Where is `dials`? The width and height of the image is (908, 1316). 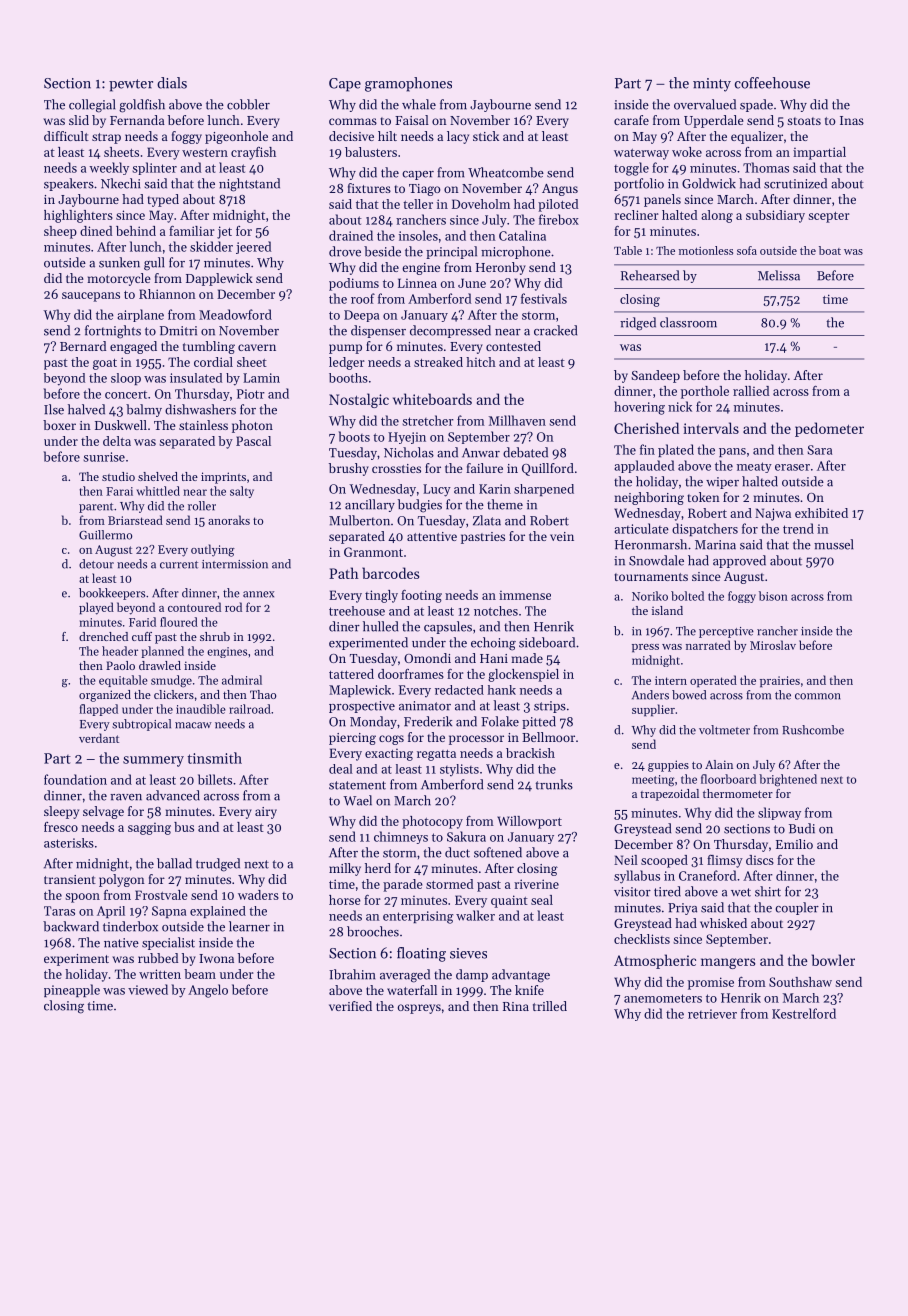 dials is located at coordinates (172, 83).
